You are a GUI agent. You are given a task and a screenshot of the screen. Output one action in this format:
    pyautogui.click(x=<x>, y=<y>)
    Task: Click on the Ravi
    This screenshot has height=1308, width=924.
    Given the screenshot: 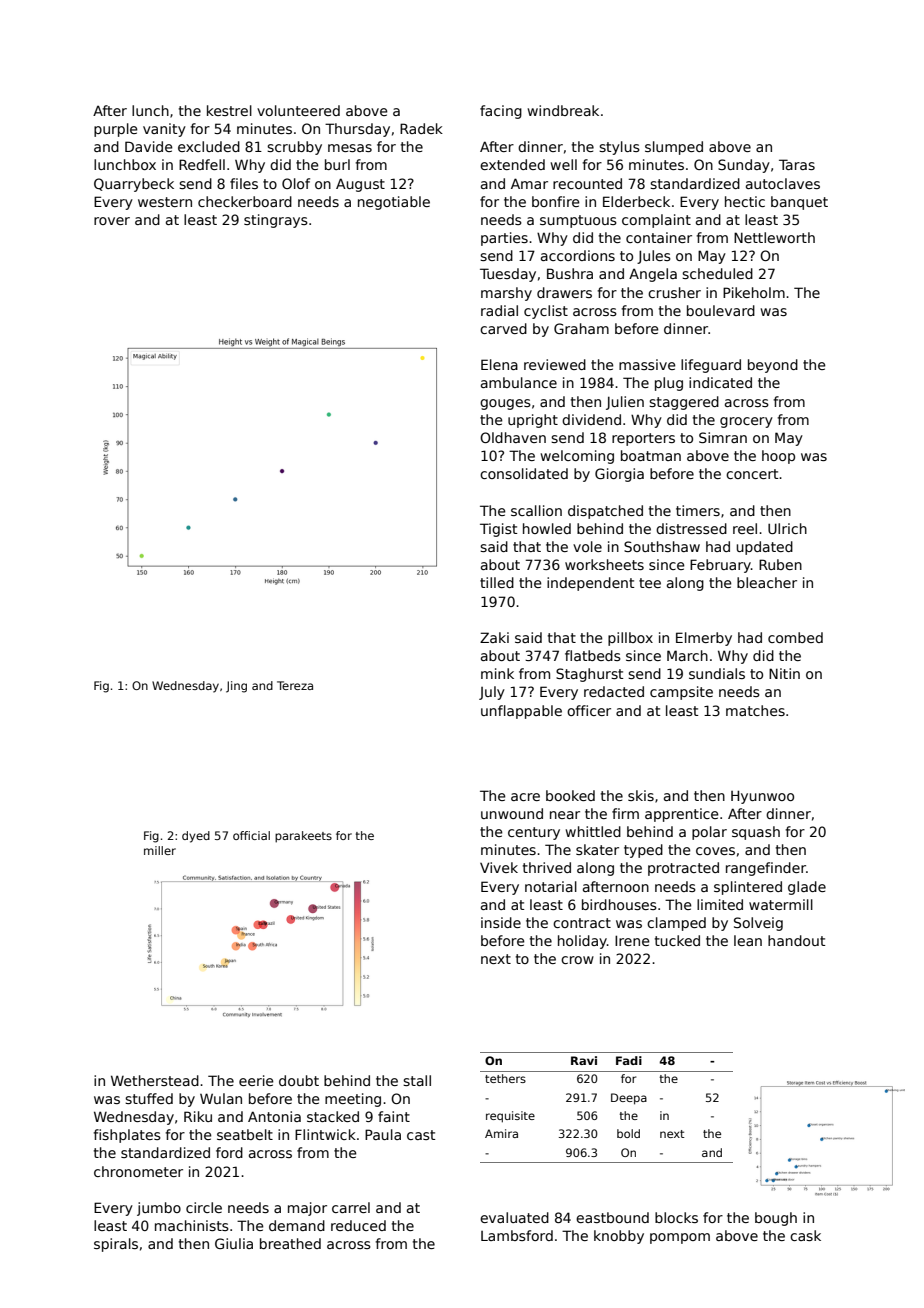 What is the action you would take?
    pyautogui.click(x=584, y=1060)
